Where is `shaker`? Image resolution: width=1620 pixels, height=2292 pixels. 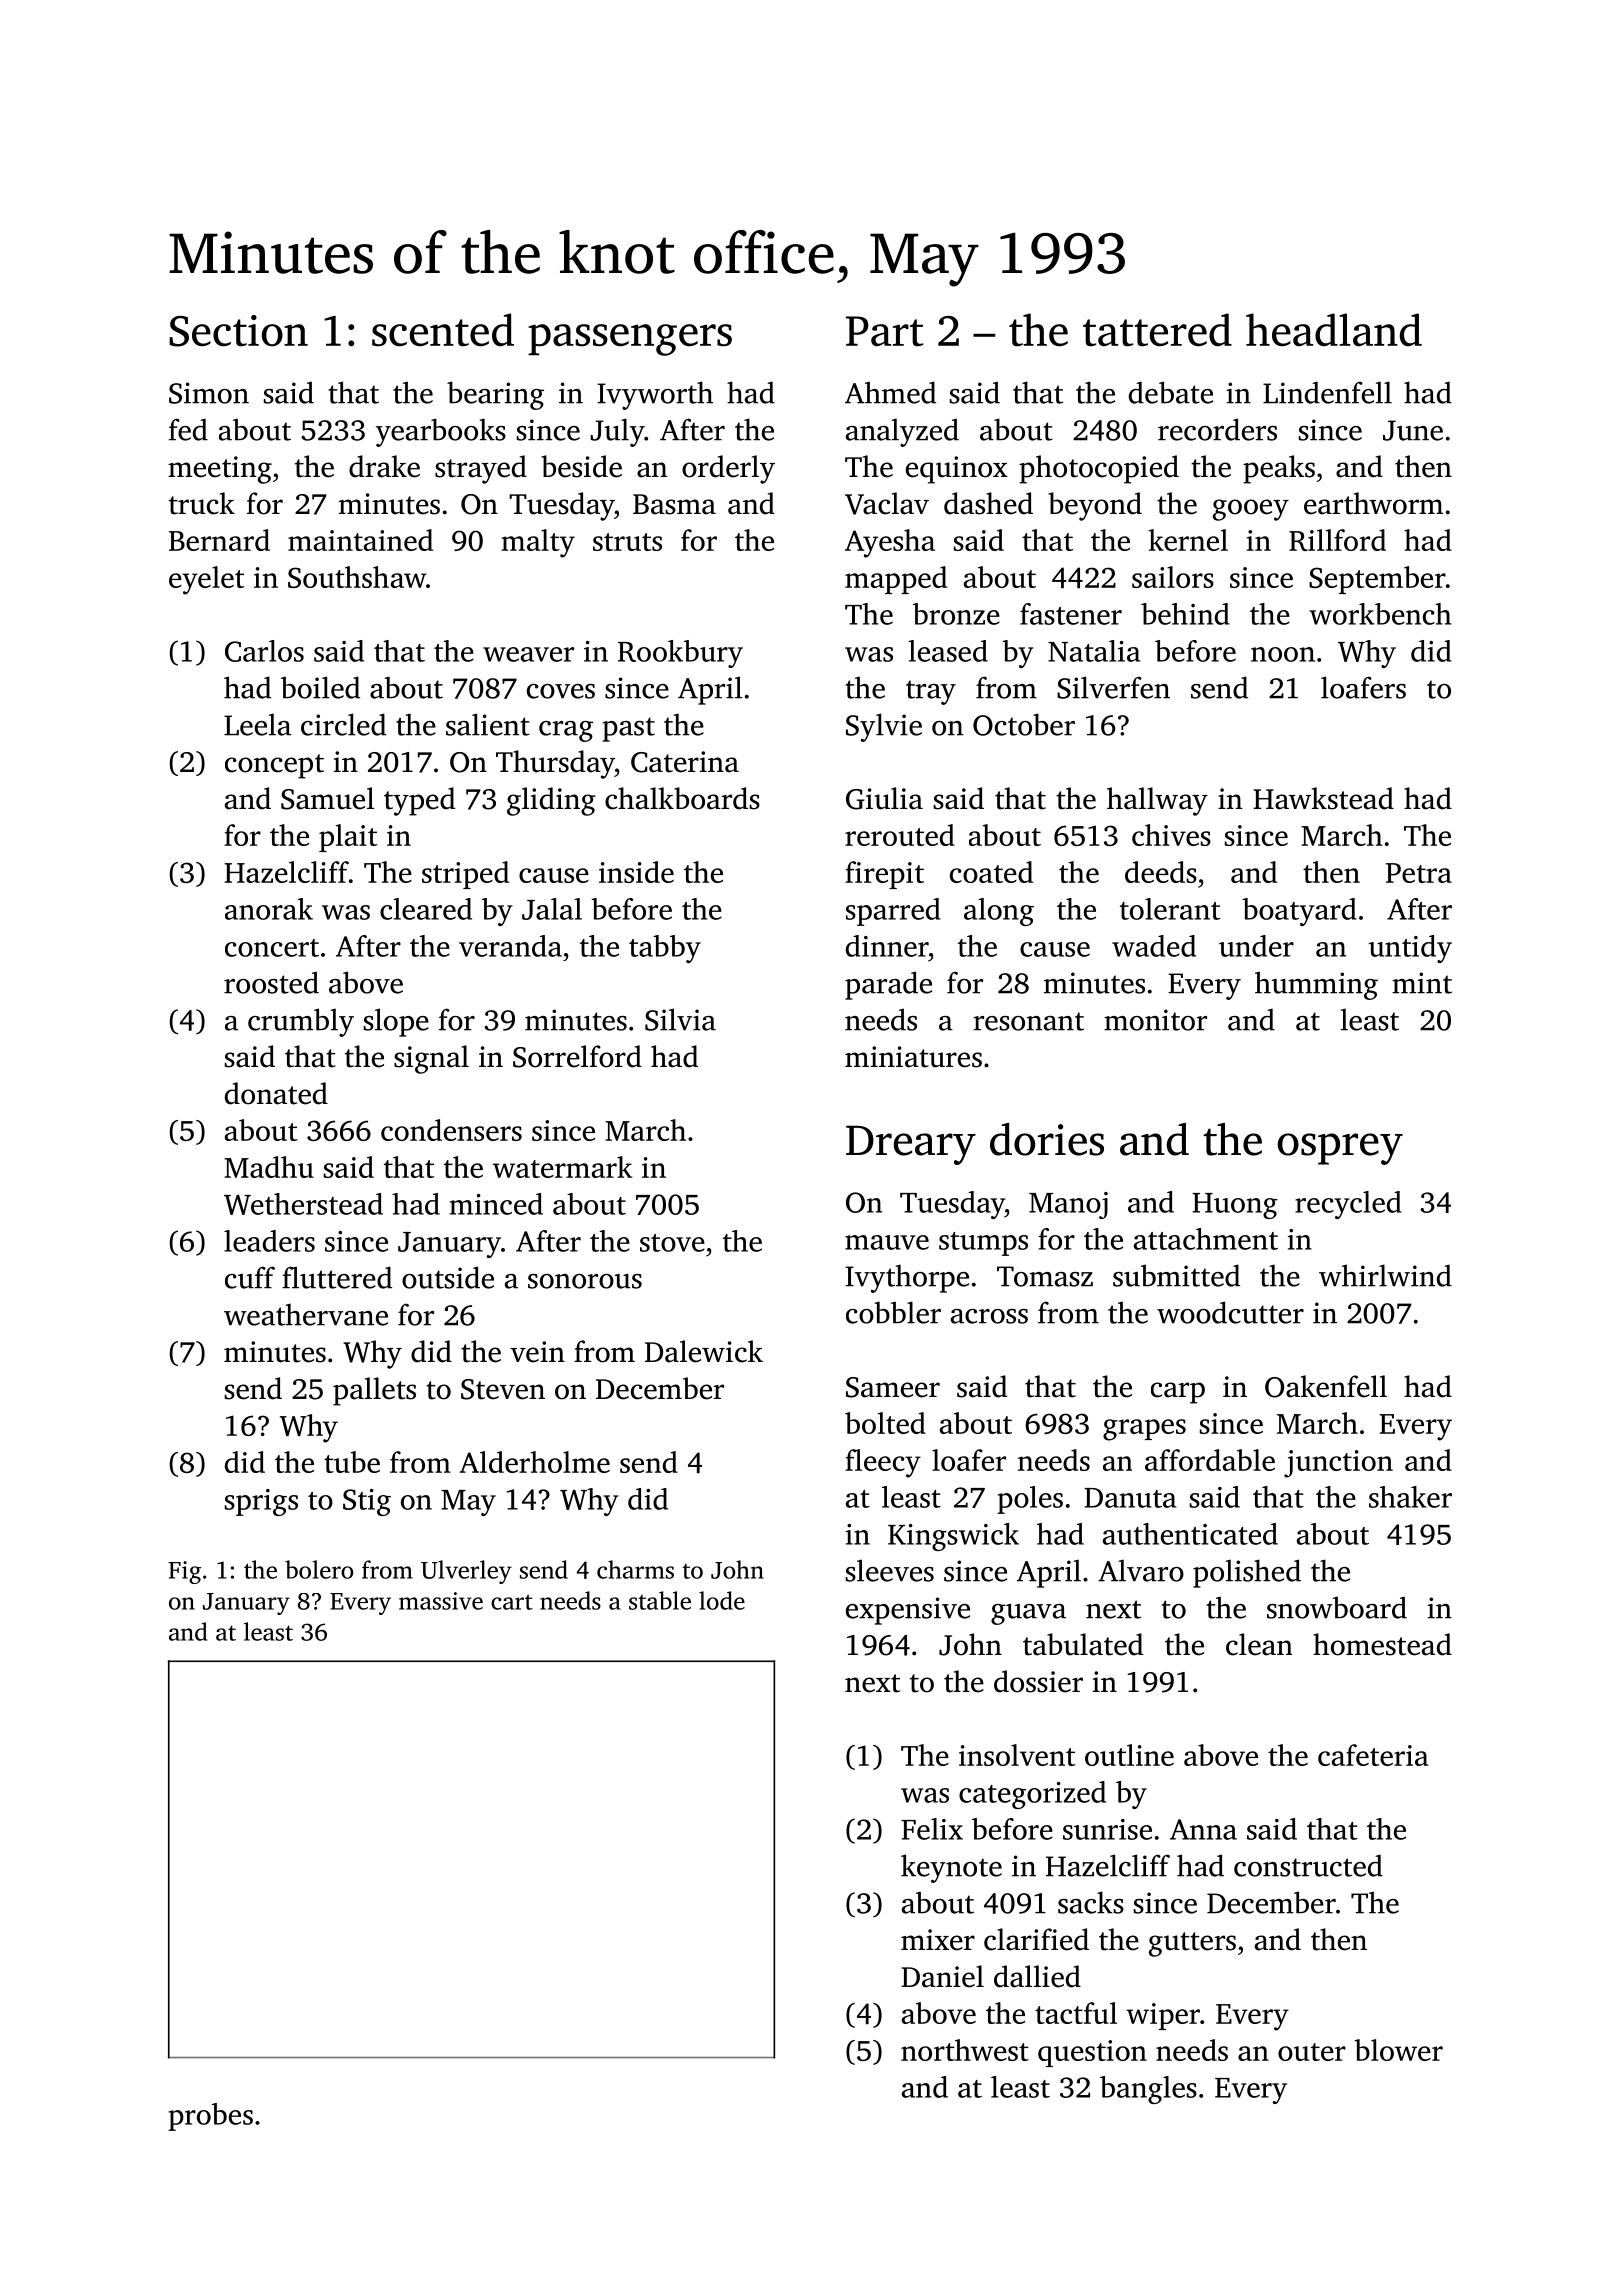
shaker is located at coordinates (1410, 1497).
